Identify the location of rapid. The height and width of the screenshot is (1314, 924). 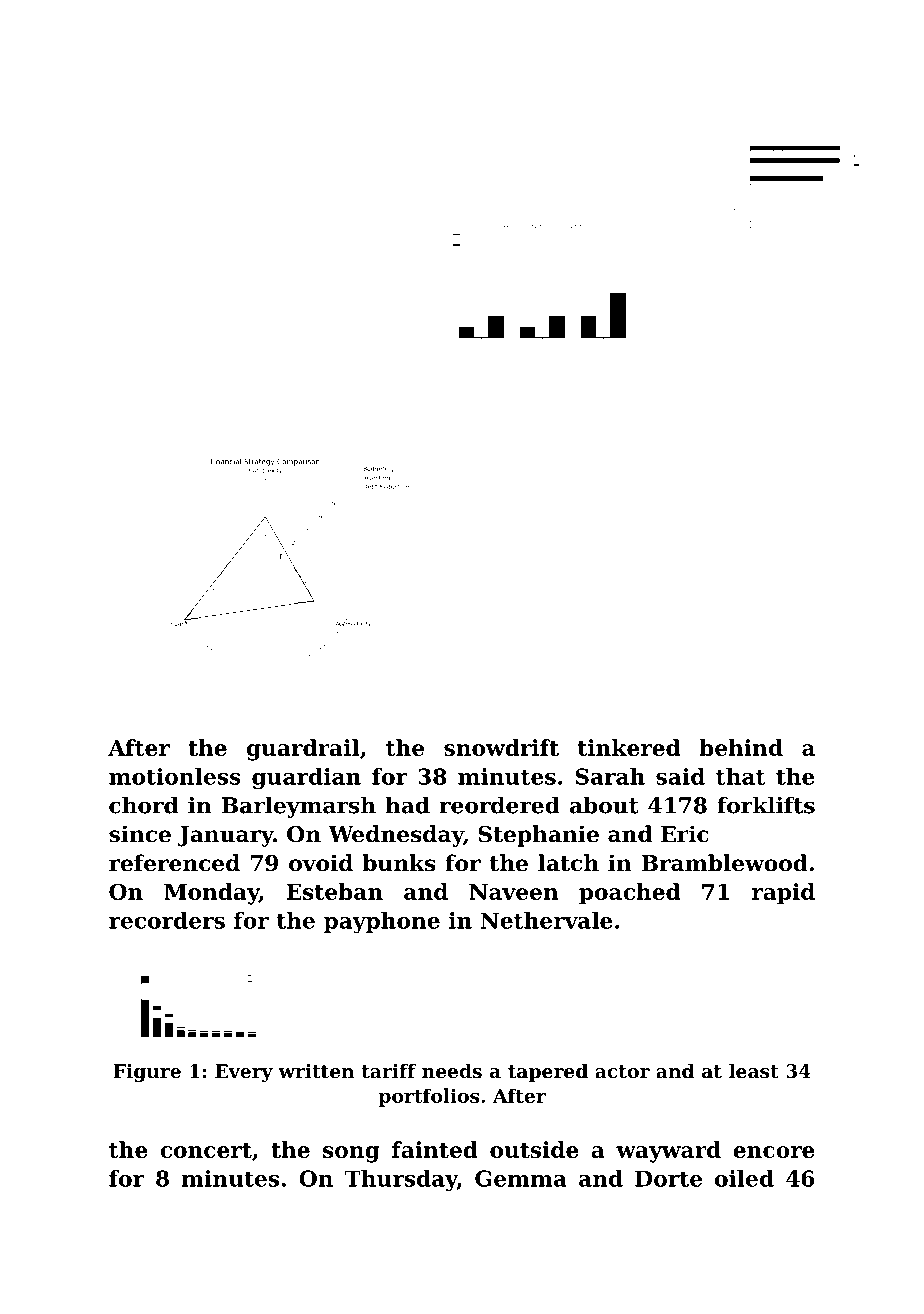
(783, 894).
